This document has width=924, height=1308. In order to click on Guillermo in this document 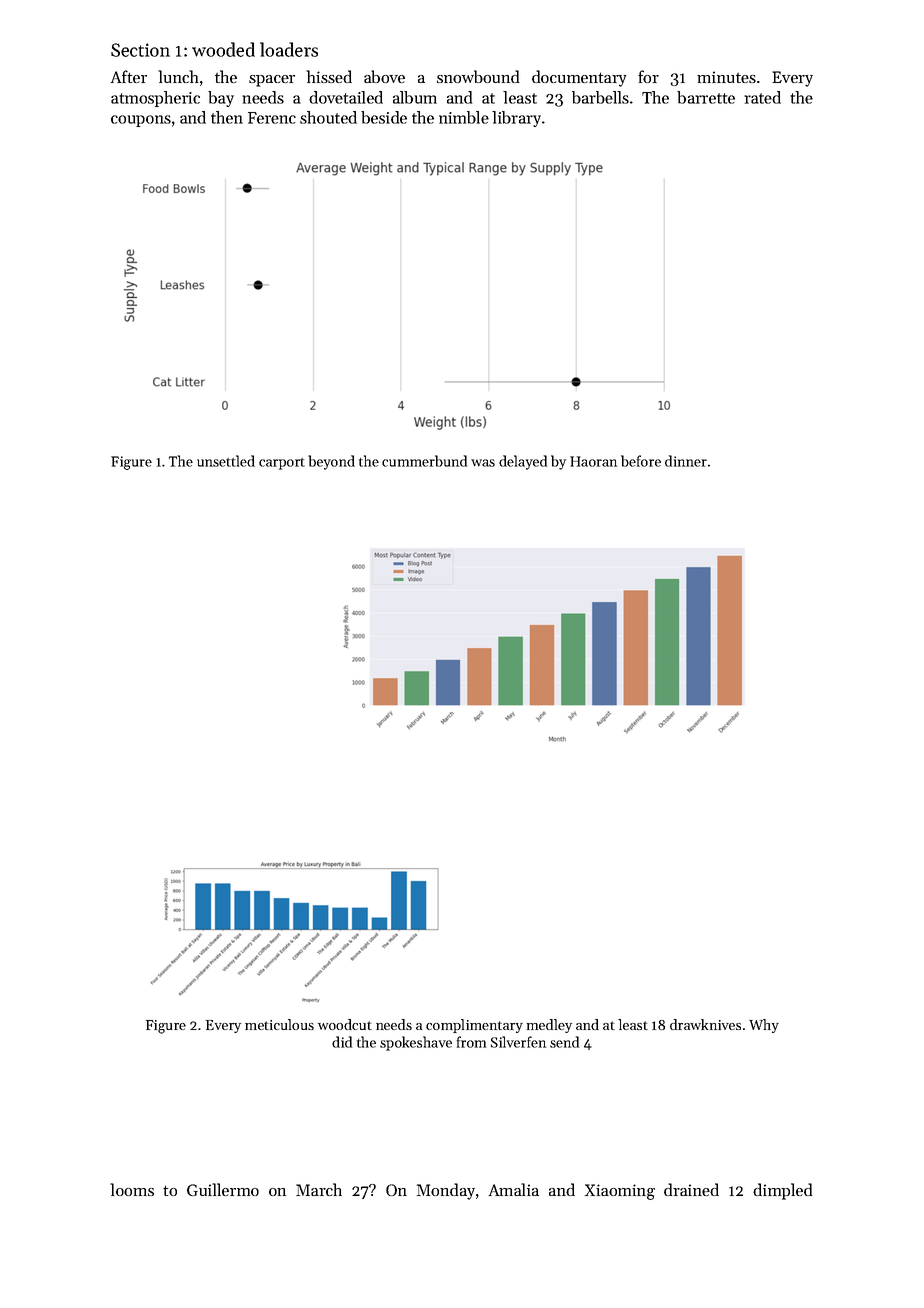, I will do `click(223, 1189)`.
